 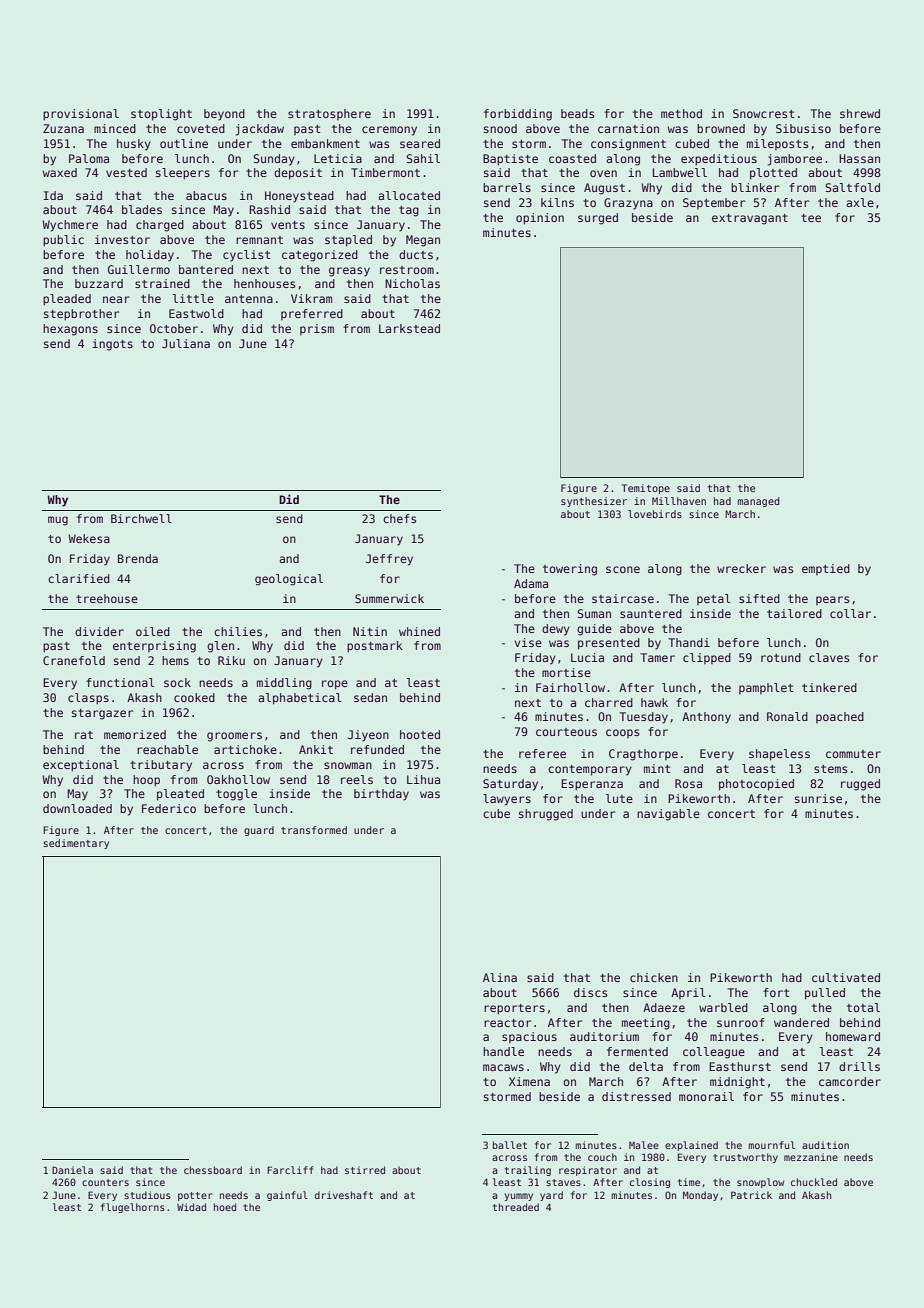 I want to click on threaded, so click(x=516, y=1207).
